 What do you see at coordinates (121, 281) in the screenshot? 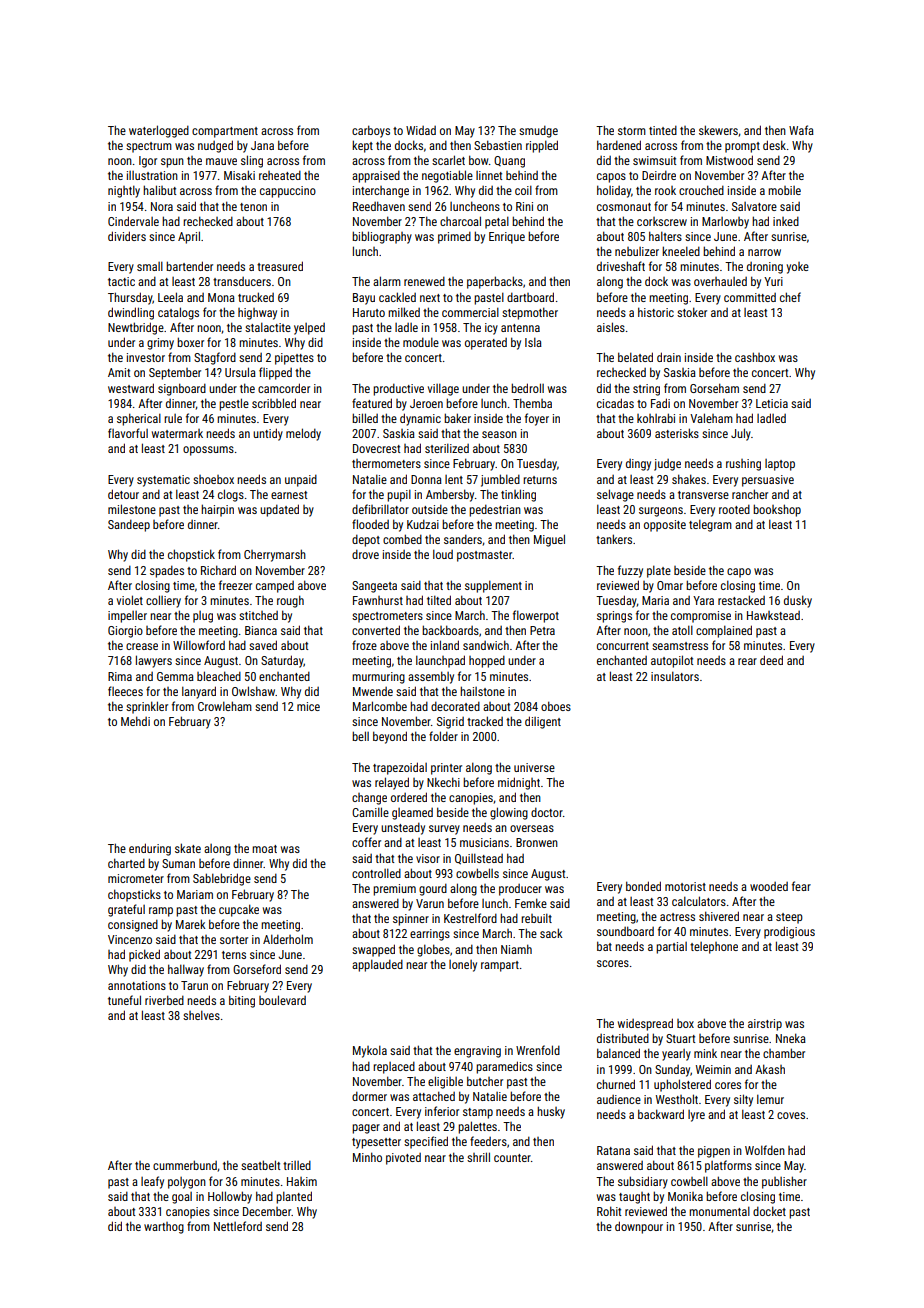
I see `tactic` at bounding box center [121, 281].
